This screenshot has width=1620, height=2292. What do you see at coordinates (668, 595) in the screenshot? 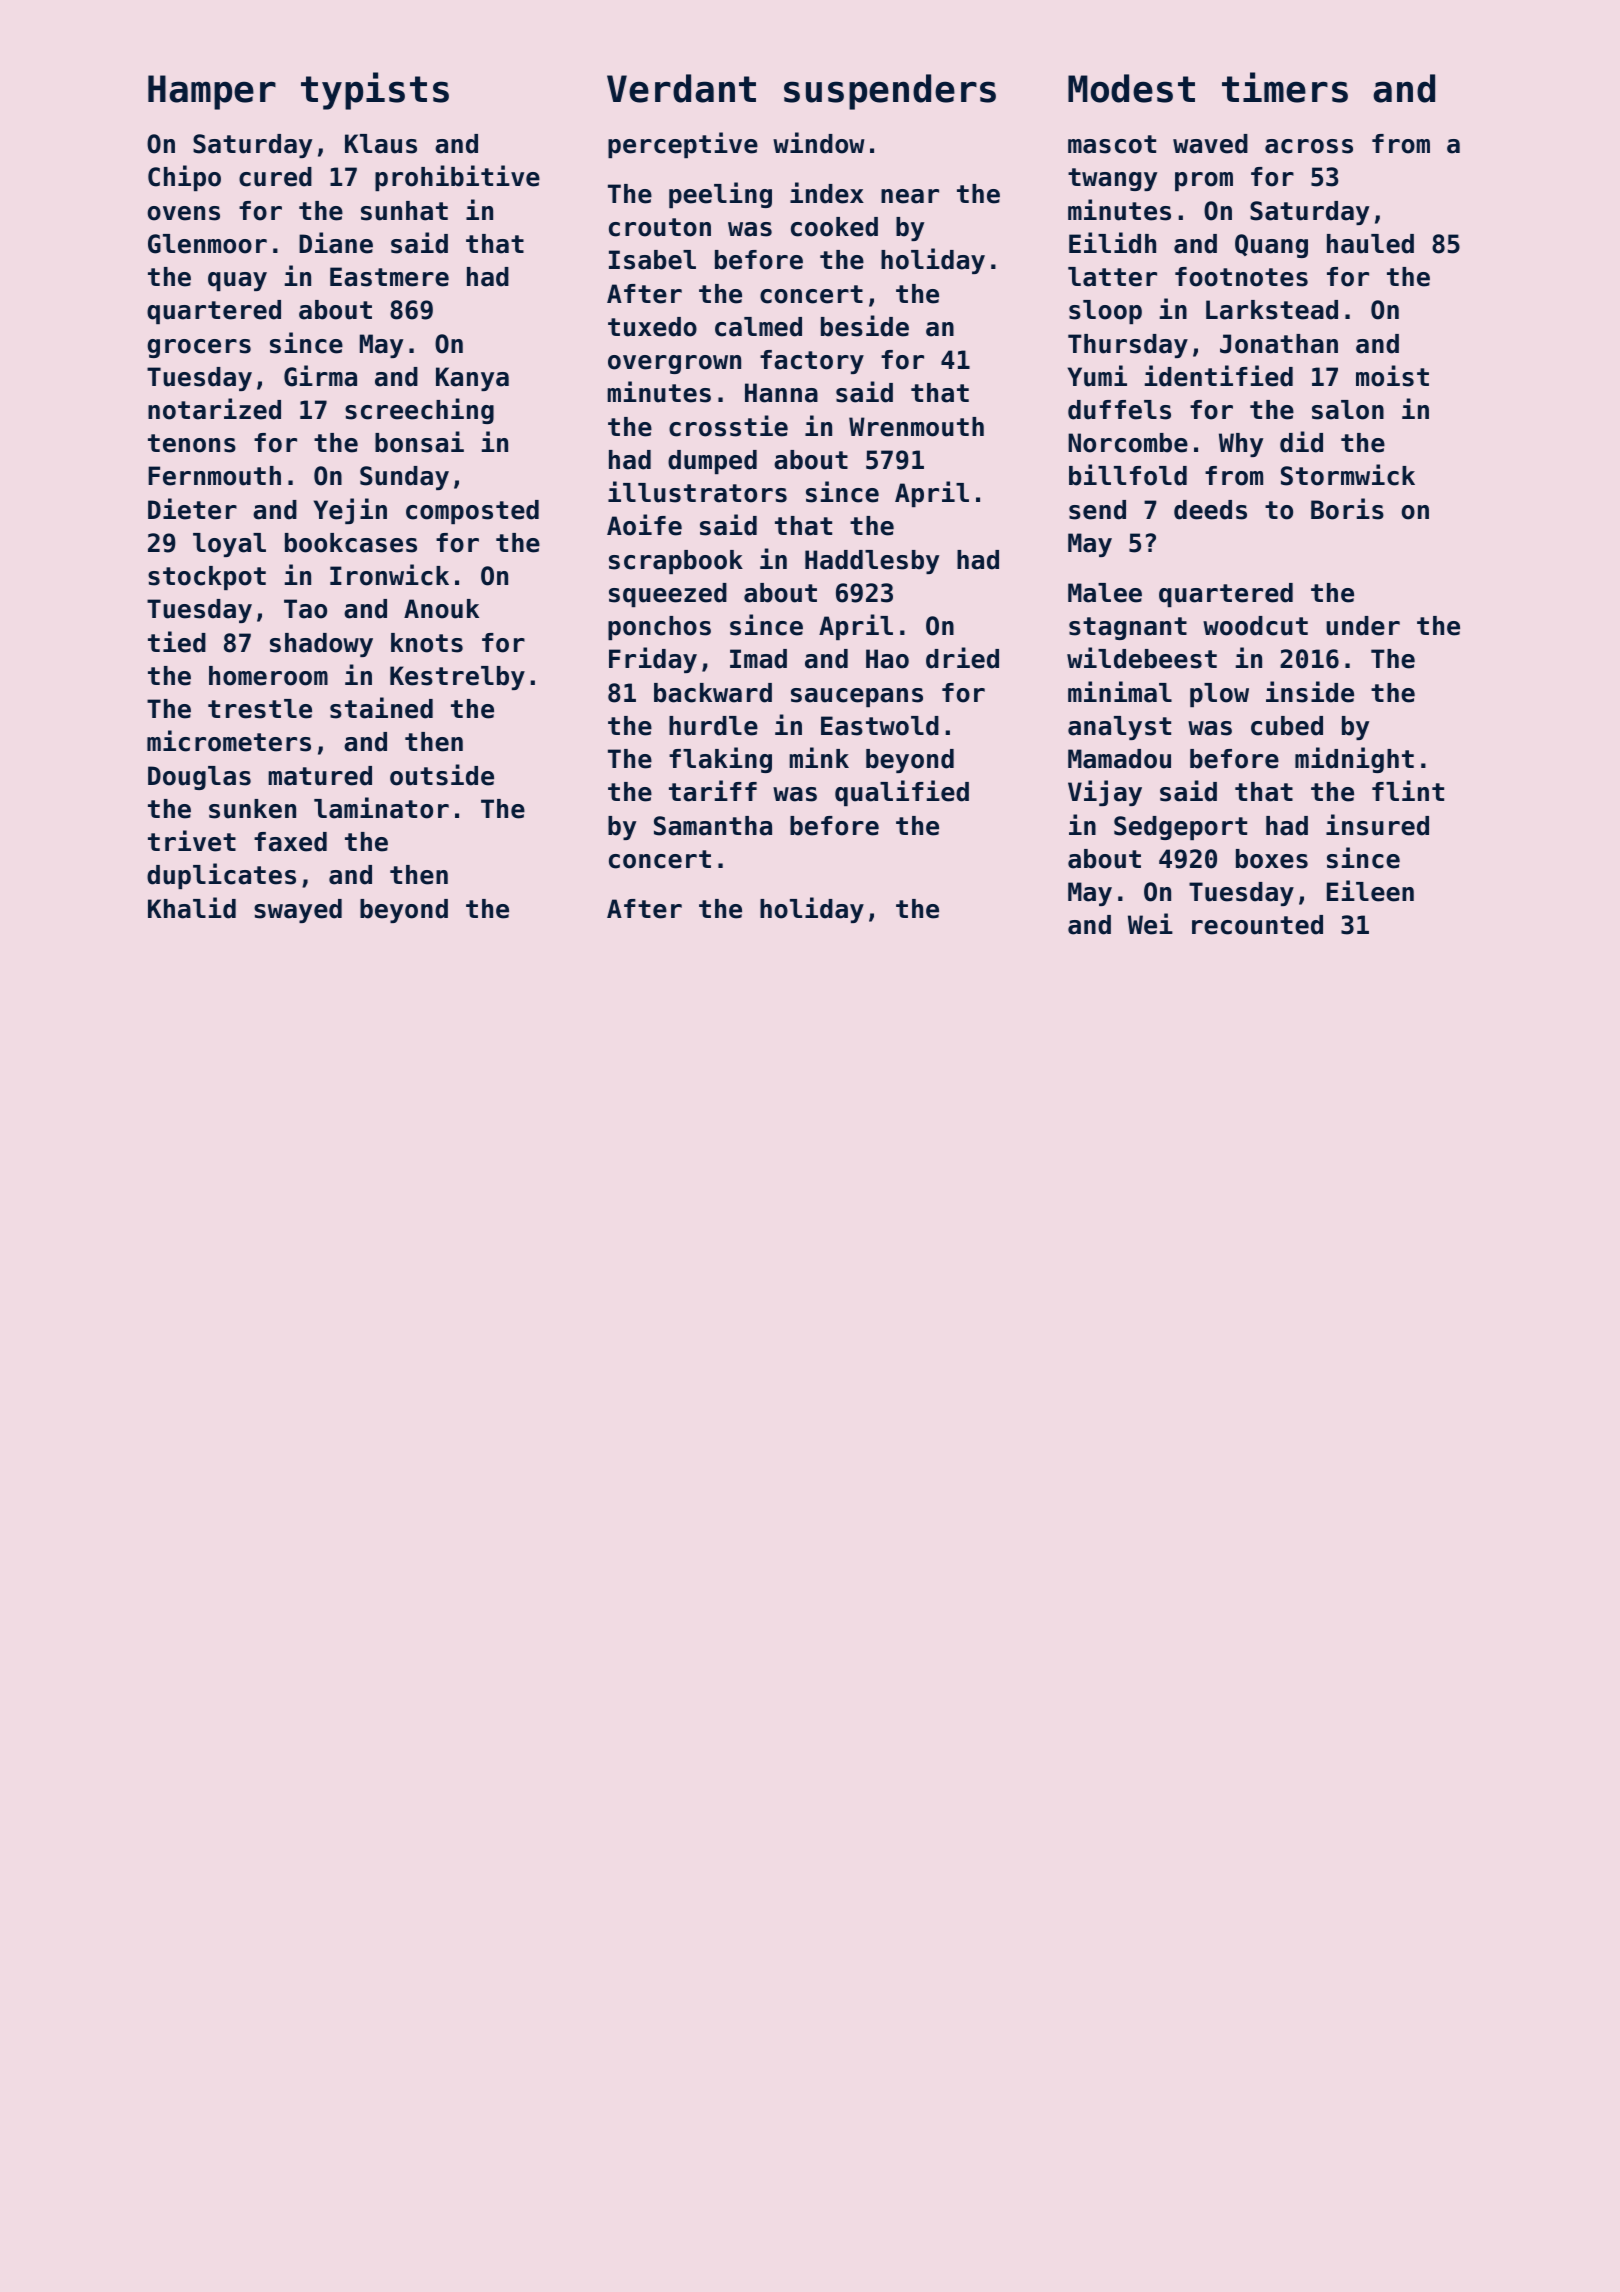
I see `squeezed` at bounding box center [668, 595].
